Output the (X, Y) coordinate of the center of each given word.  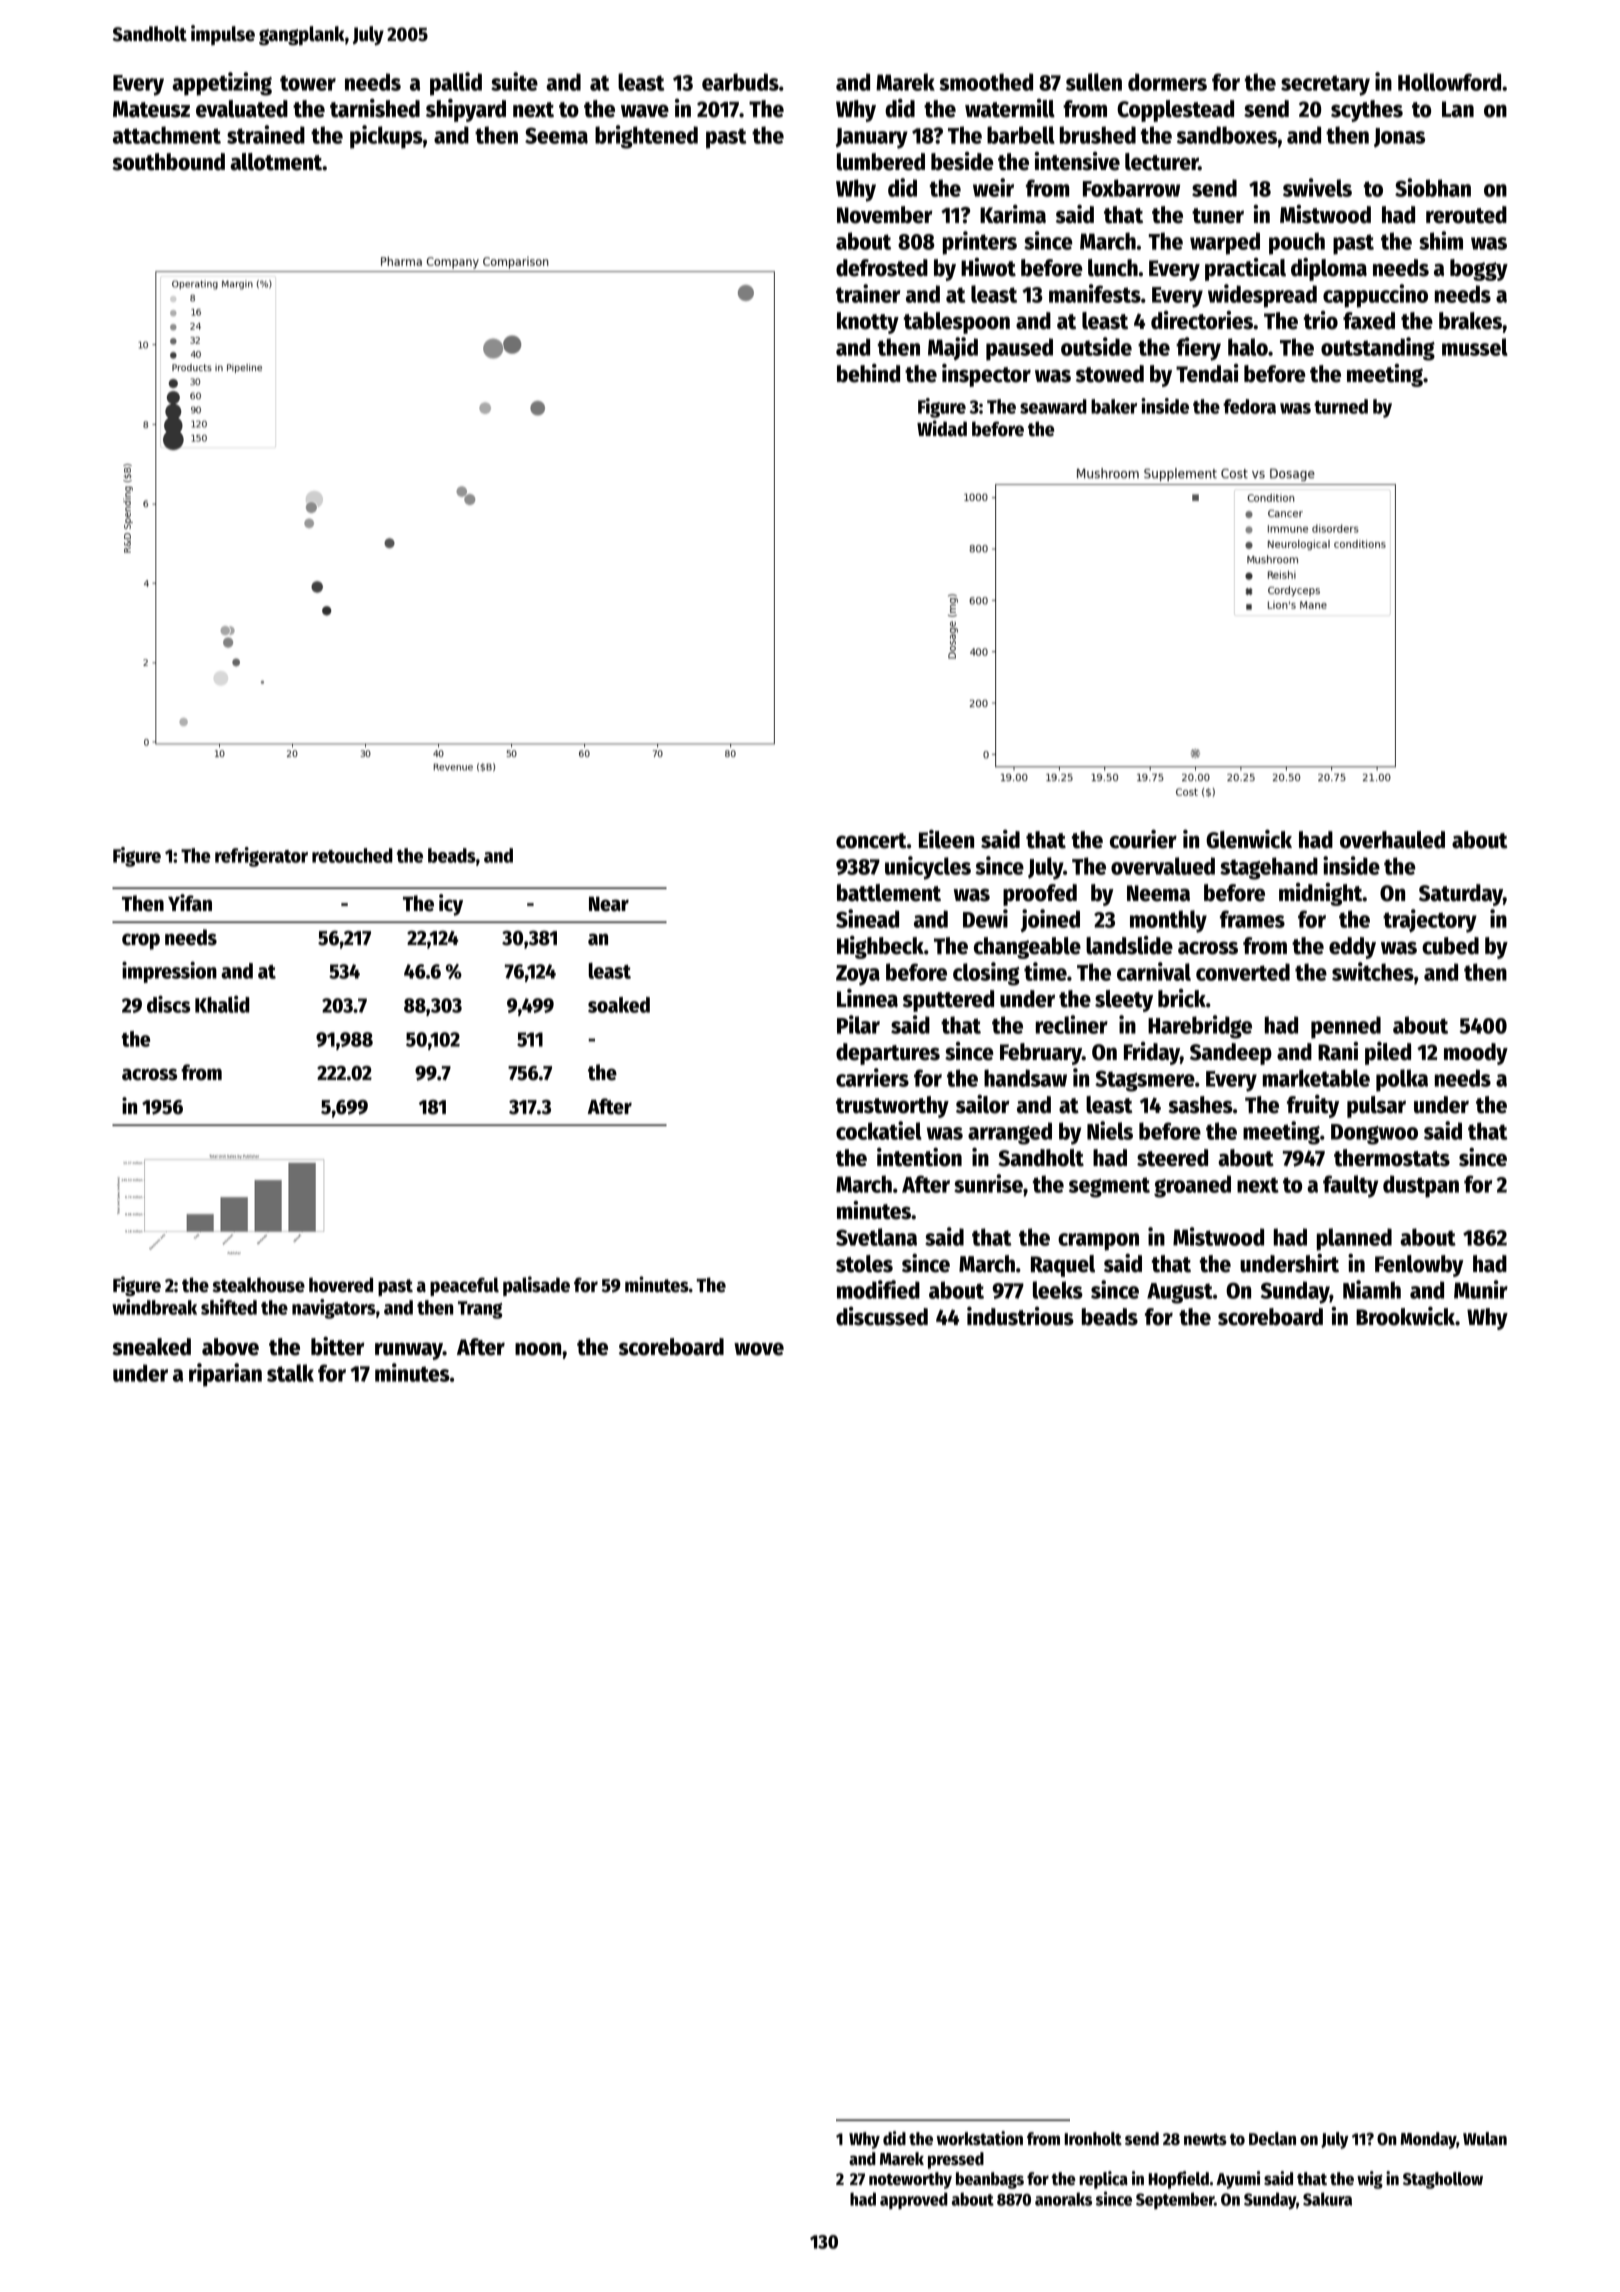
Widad (942, 428)
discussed (882, 1316)
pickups (386, 137)
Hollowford (1449, 82)
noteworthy (910, 2180)
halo (1248, 347)
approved (914, 2200)
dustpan (1421, 1186)
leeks (1058, 1290)
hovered (341, 1285)
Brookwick (1405, 1316)
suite (514, 81)
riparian (225, 1375)
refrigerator (261, 857)
